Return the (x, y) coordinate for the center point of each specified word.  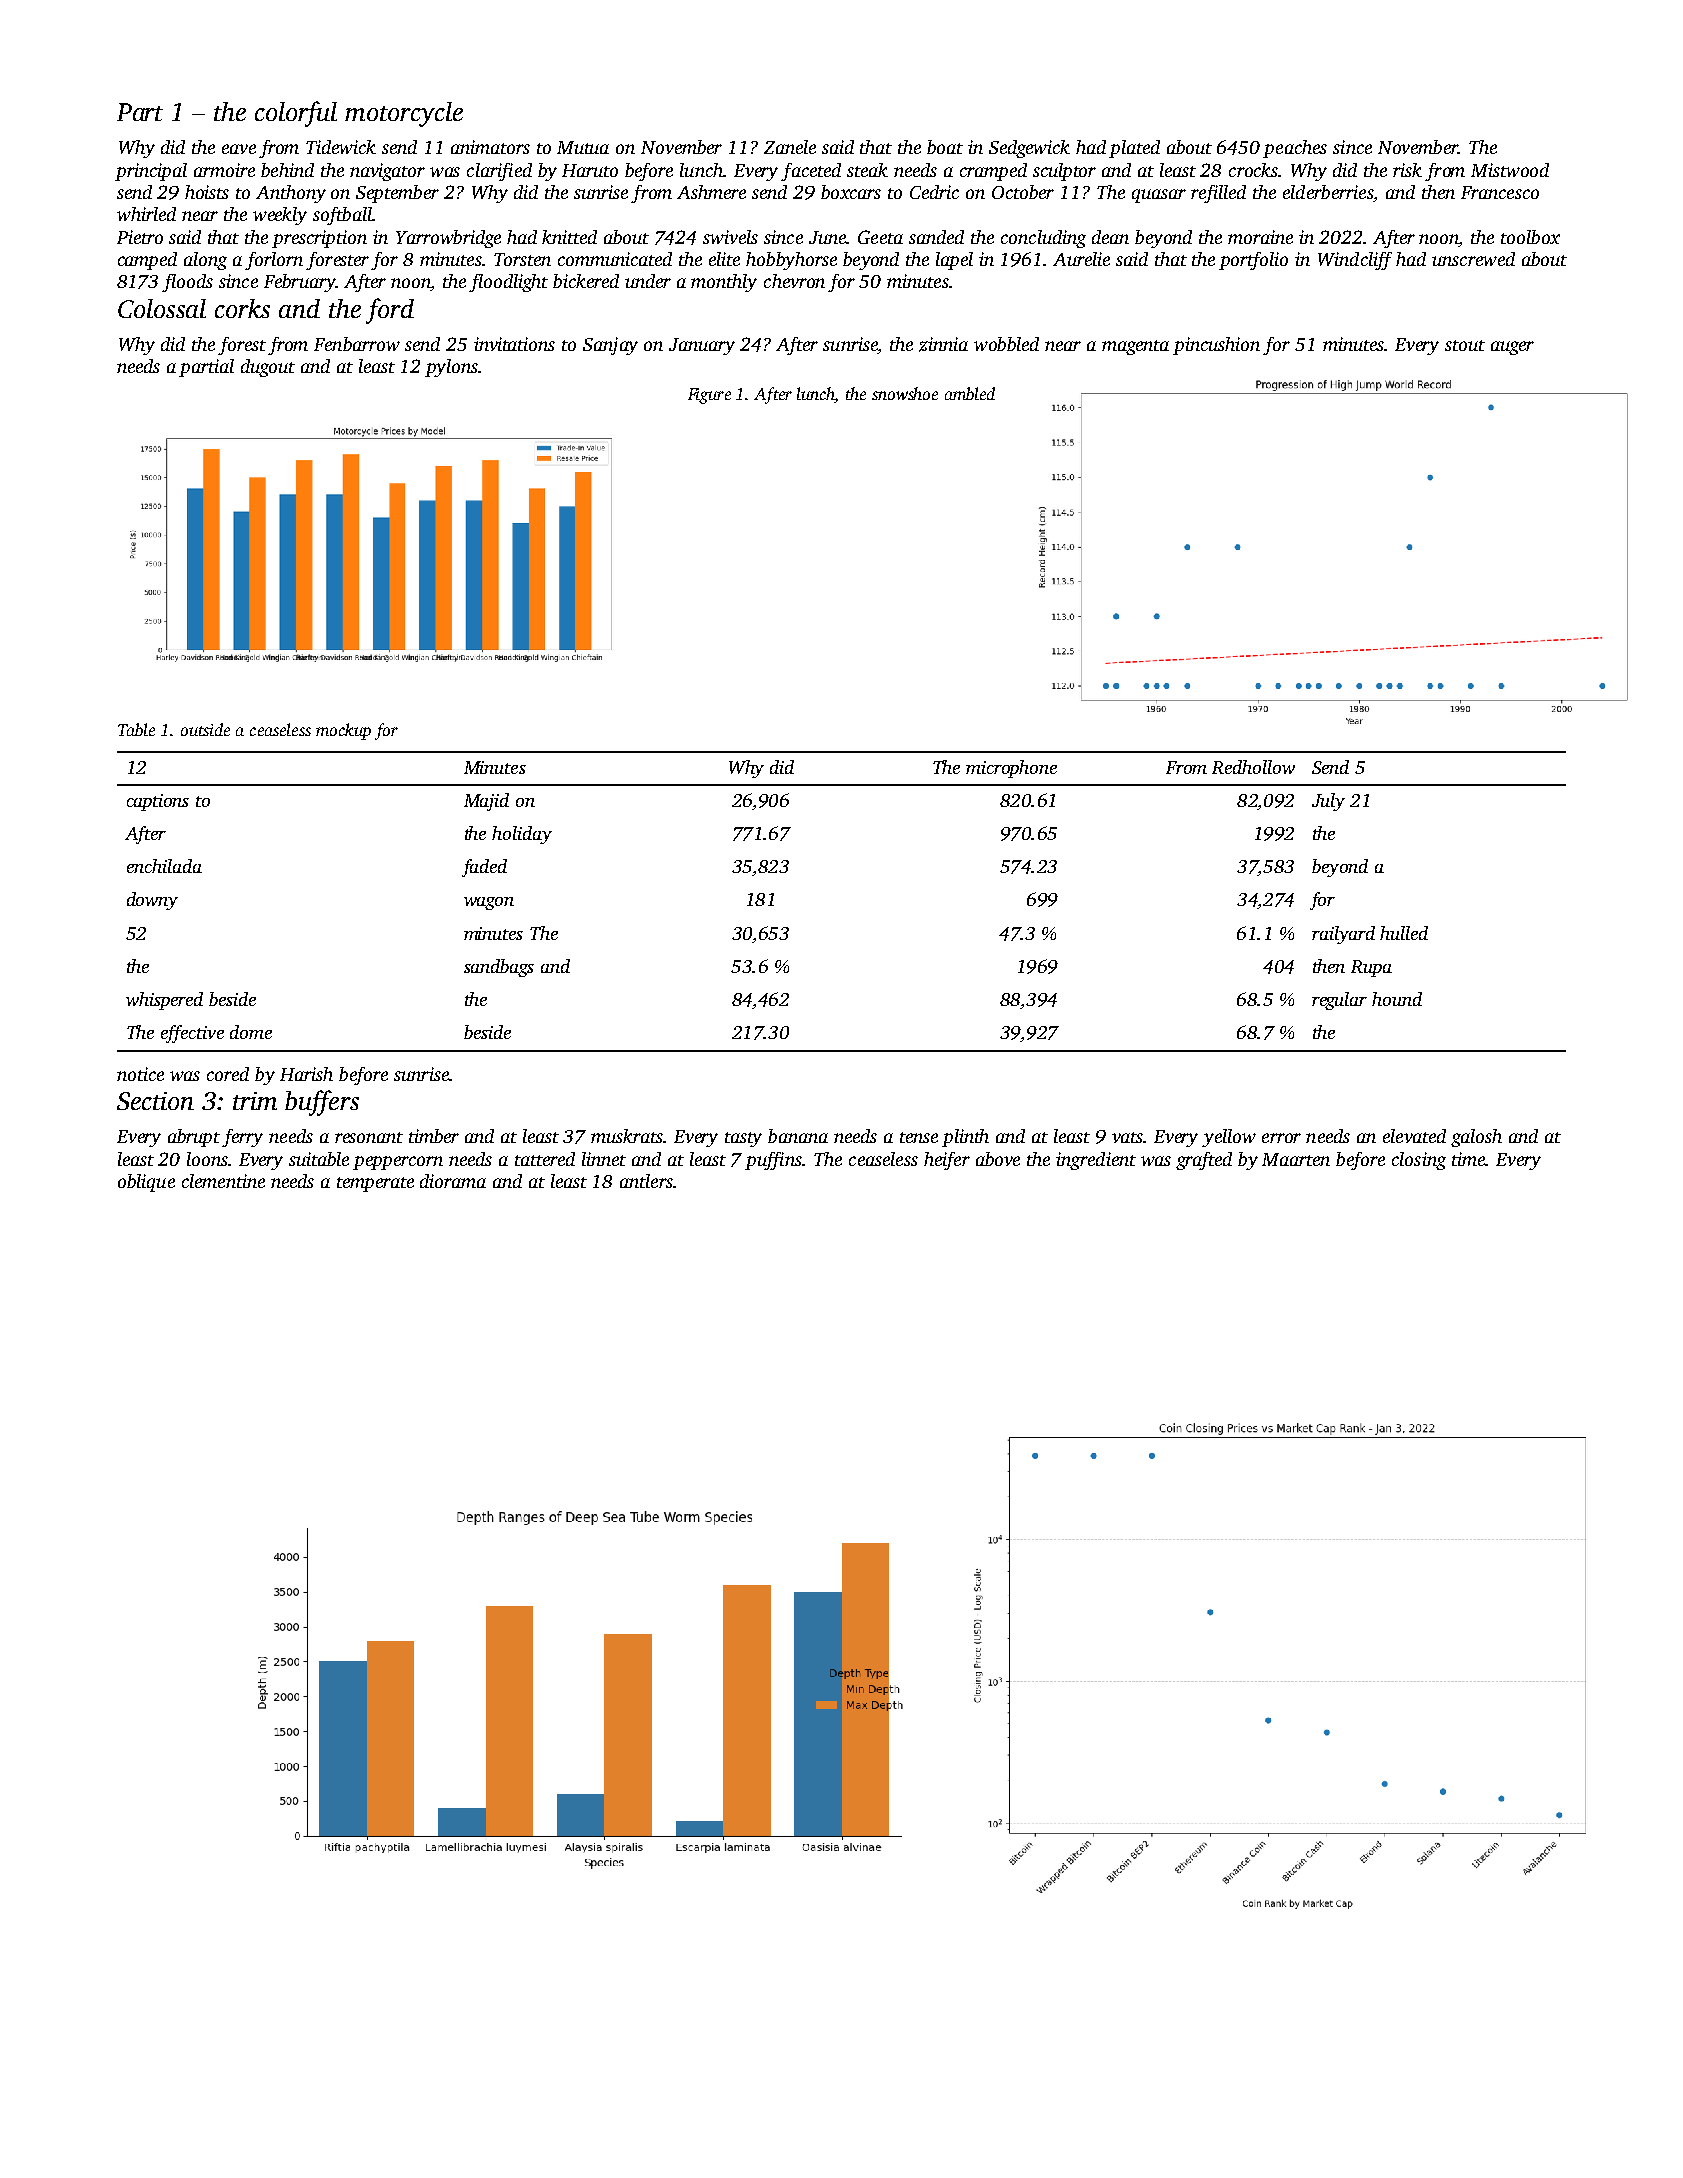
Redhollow (1253, 767)
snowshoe (905, 393)
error (1281, 1138)
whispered (164, 1001)
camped (147, 261)
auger (1512, 348)
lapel (954, 261)
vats (1127, 1137)
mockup (343, 731)
